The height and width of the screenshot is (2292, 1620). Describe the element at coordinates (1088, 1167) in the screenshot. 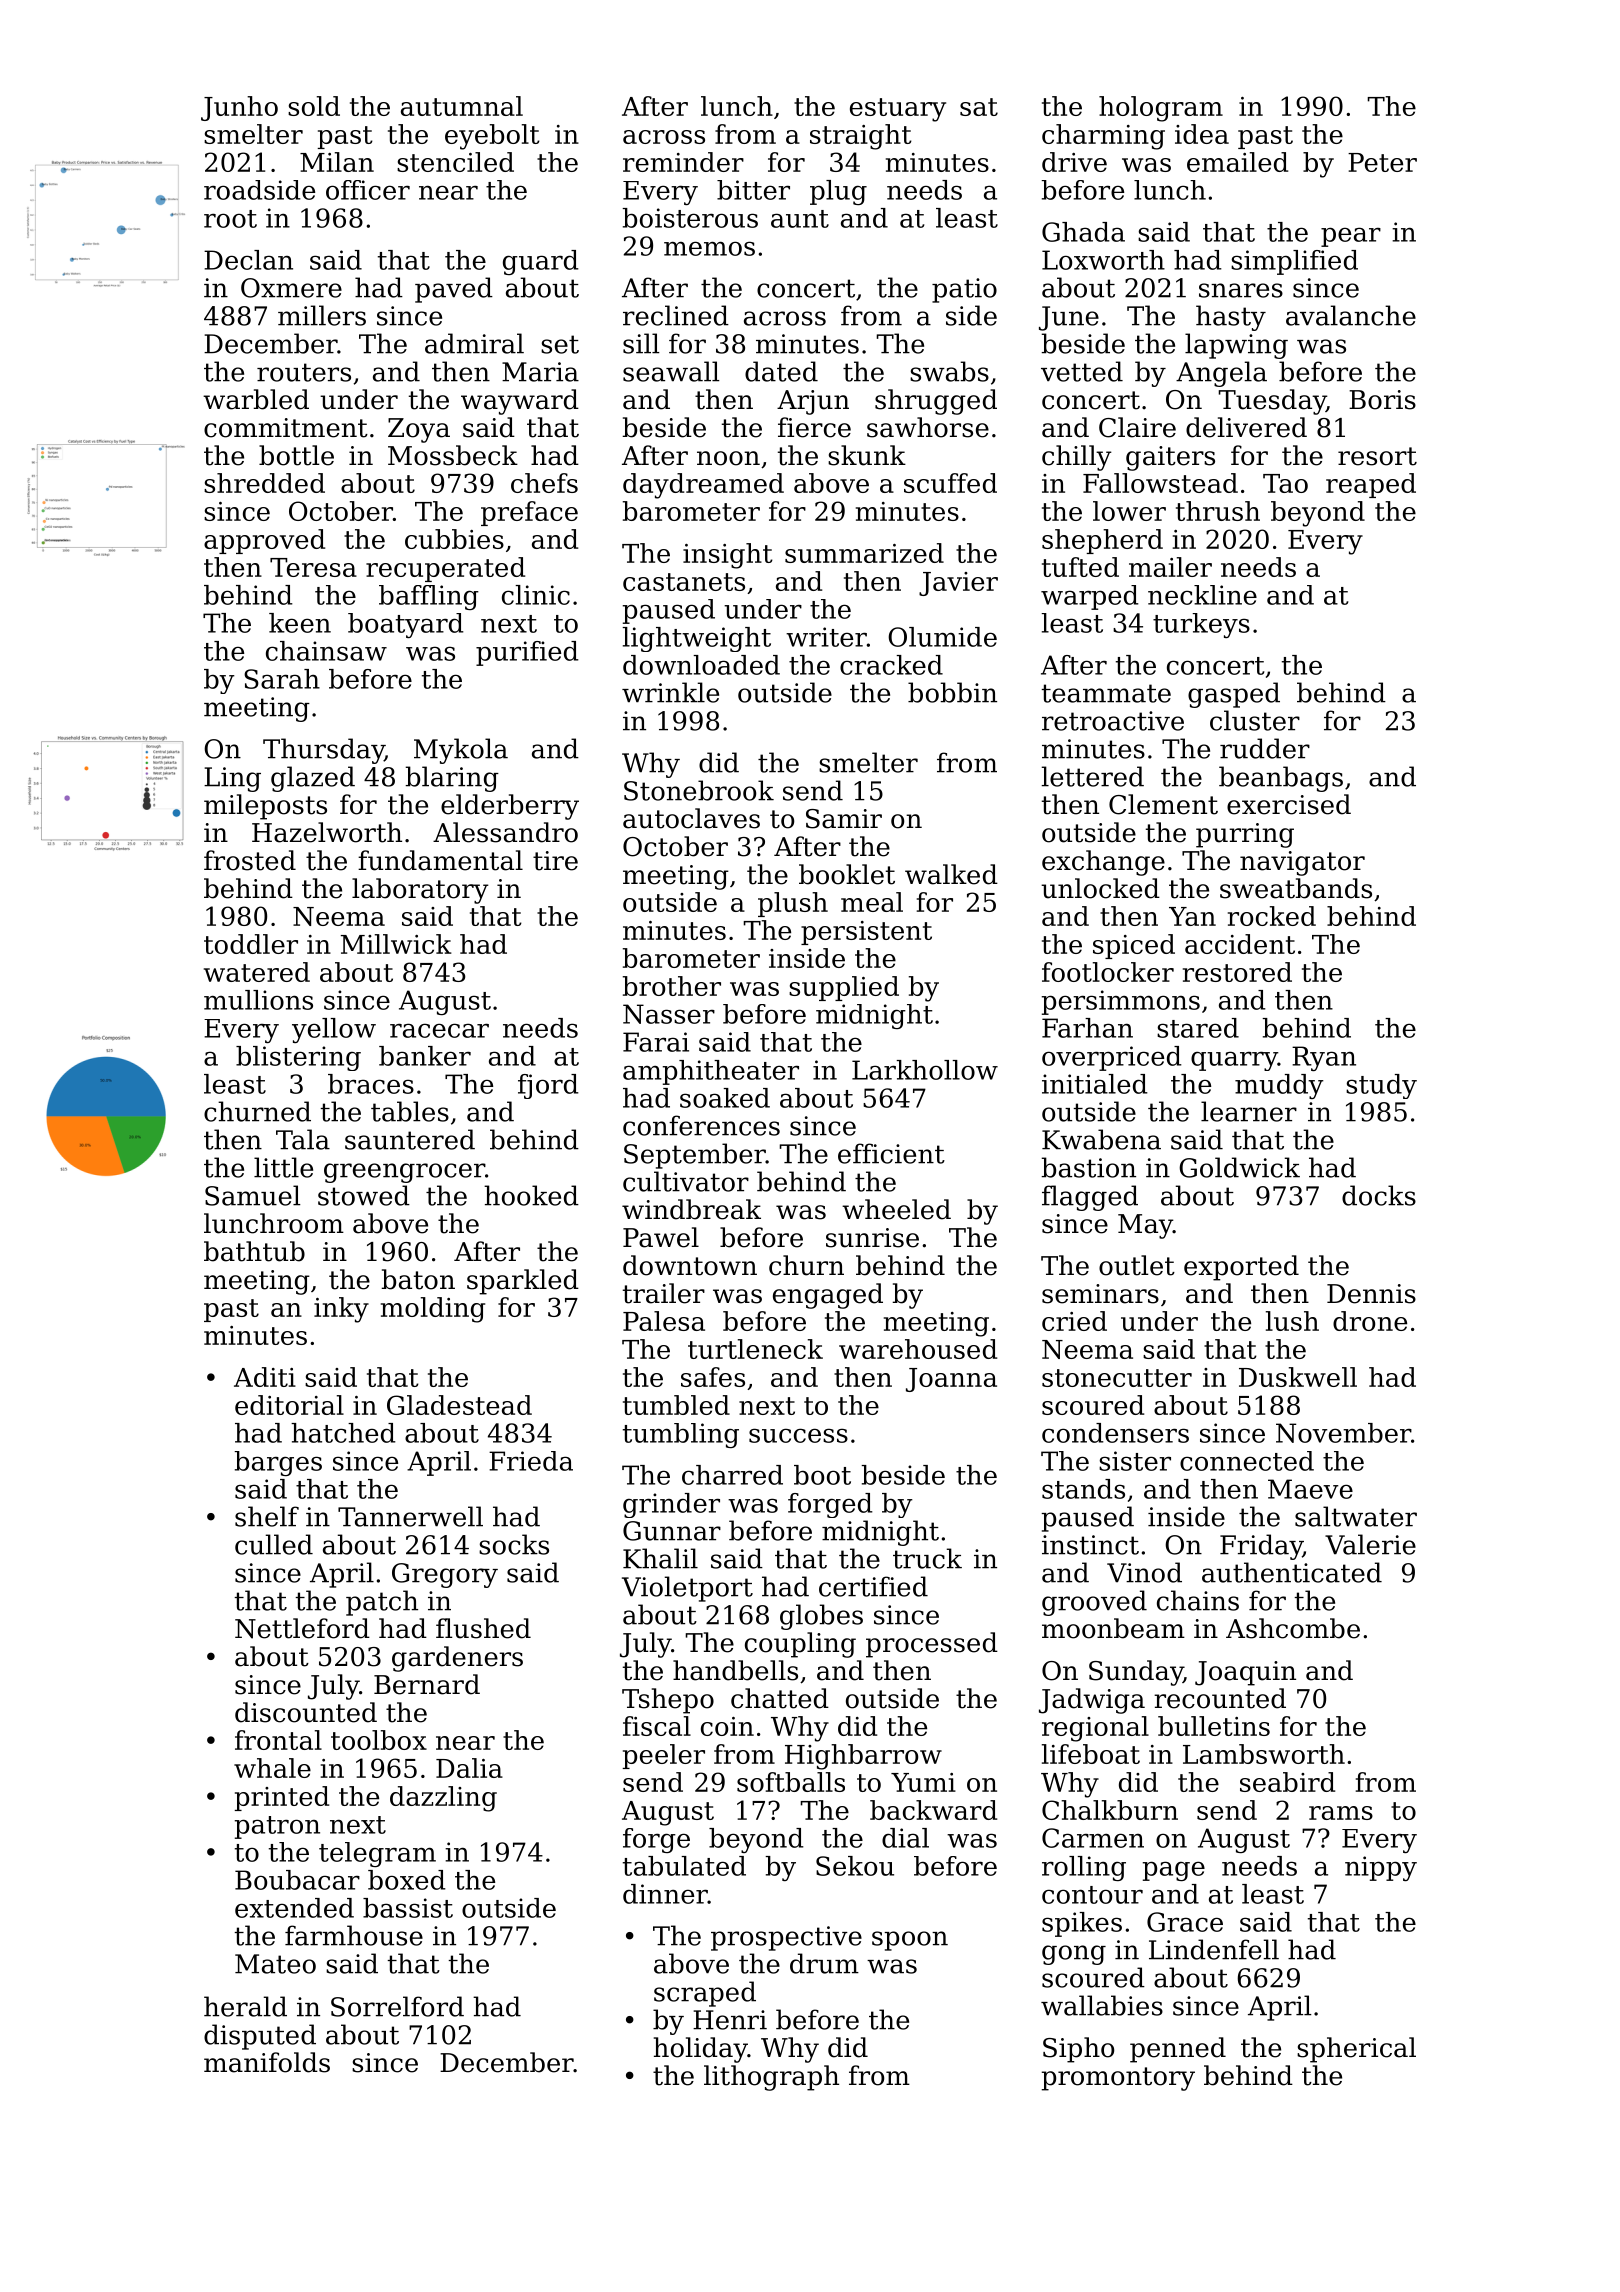

I see `bastion` at that location.
